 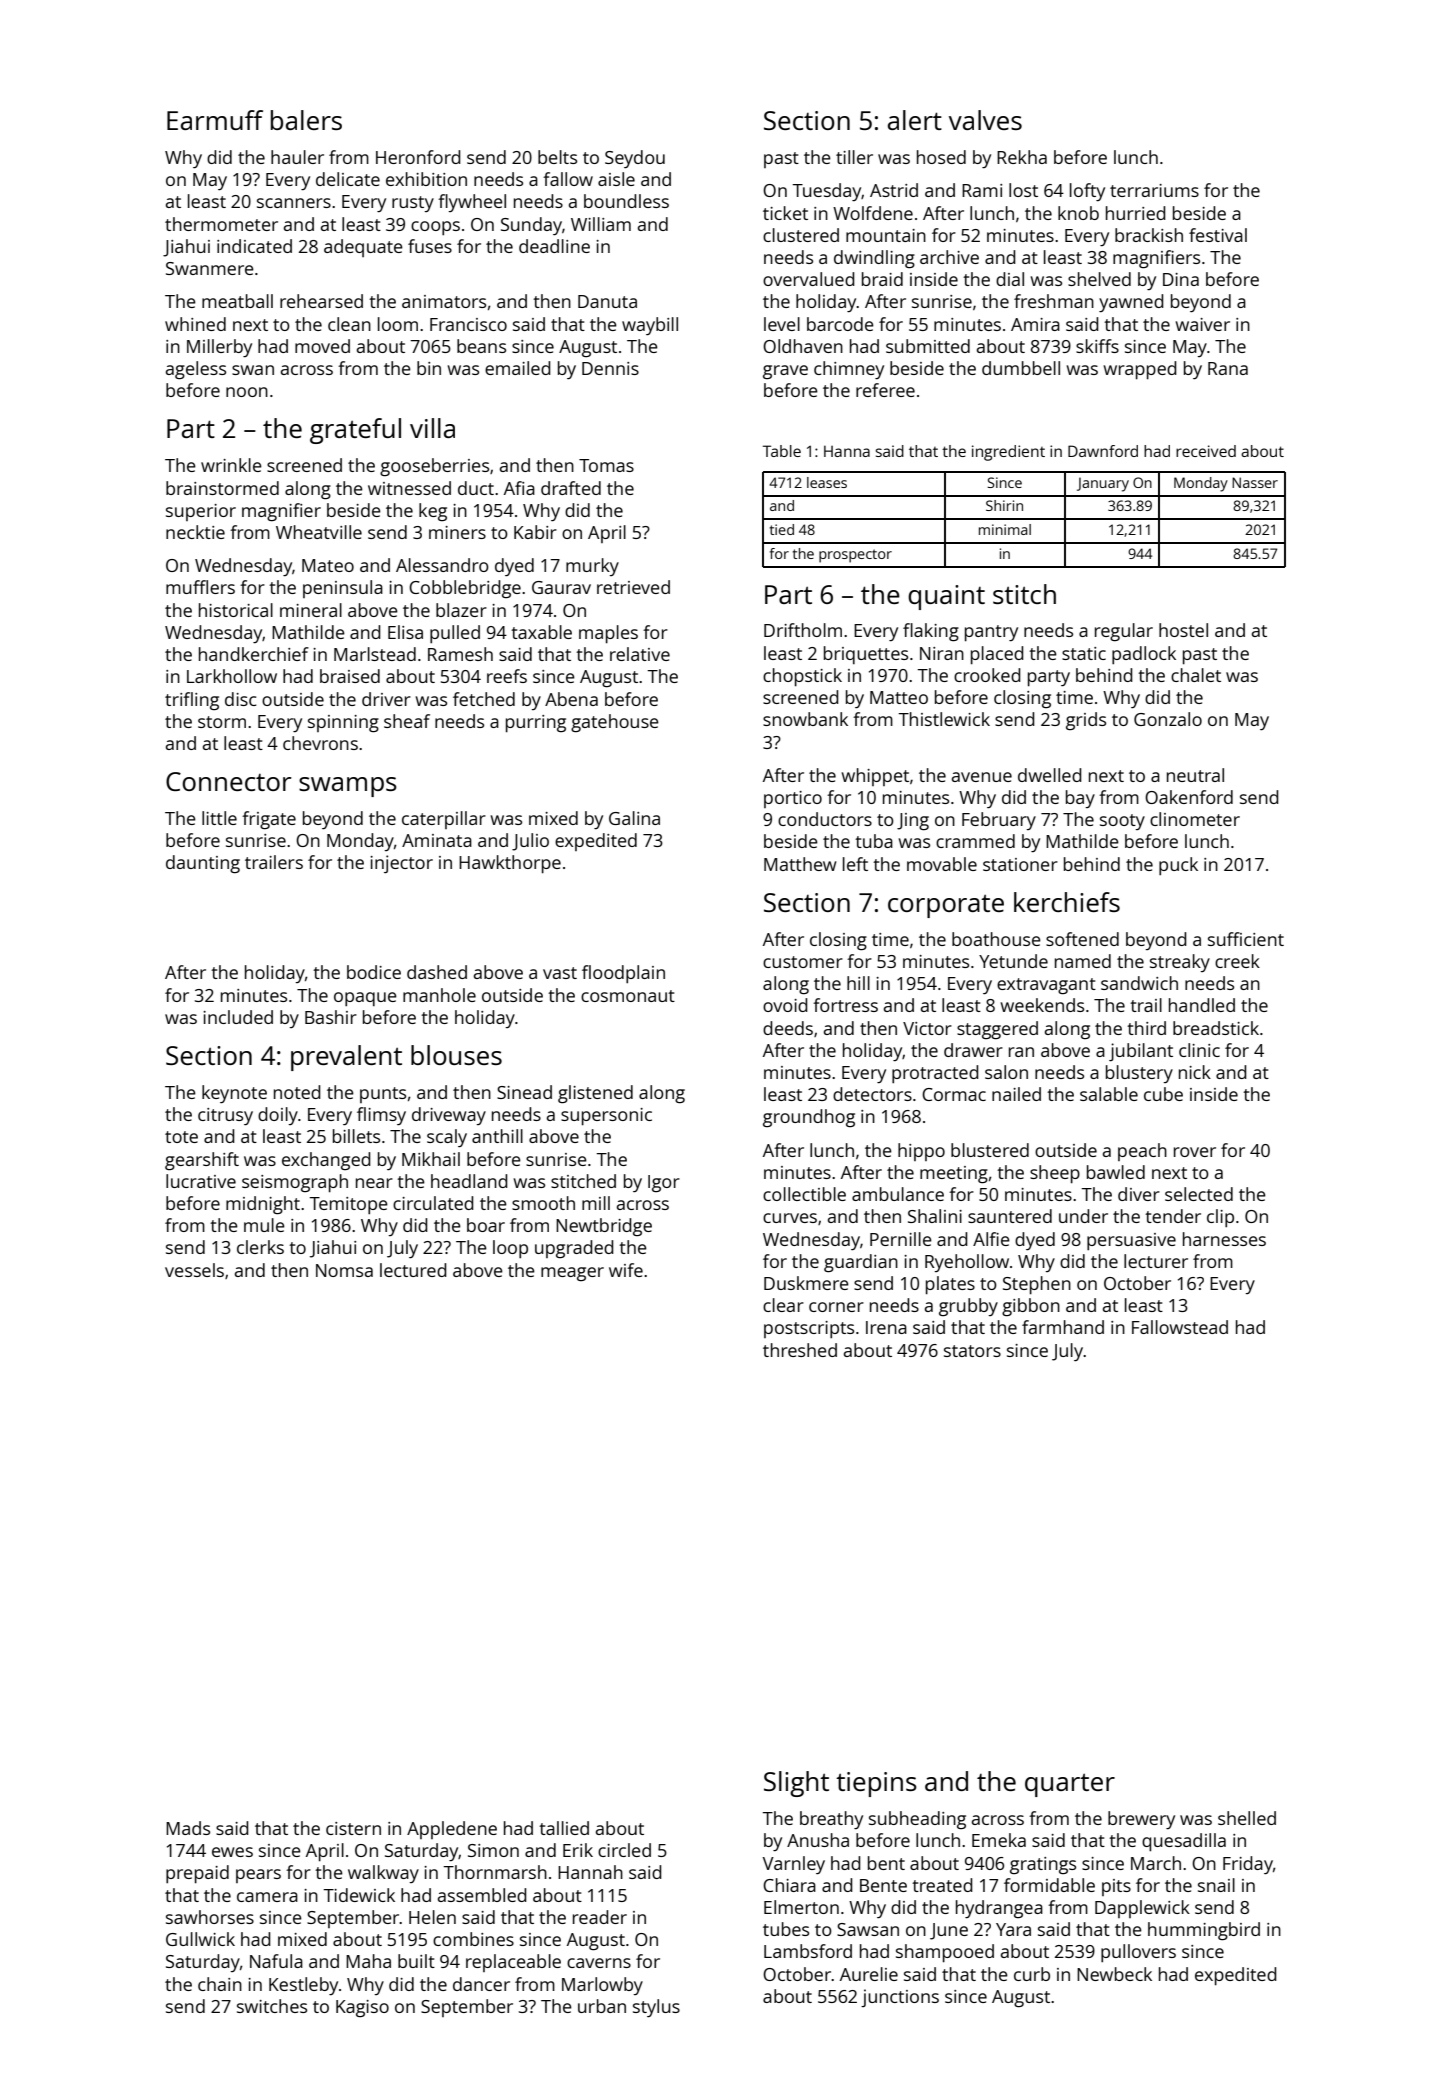 What do you see at coordinates (433, 512) in the page?
I see `keg` at bounding box center [433, 512].
